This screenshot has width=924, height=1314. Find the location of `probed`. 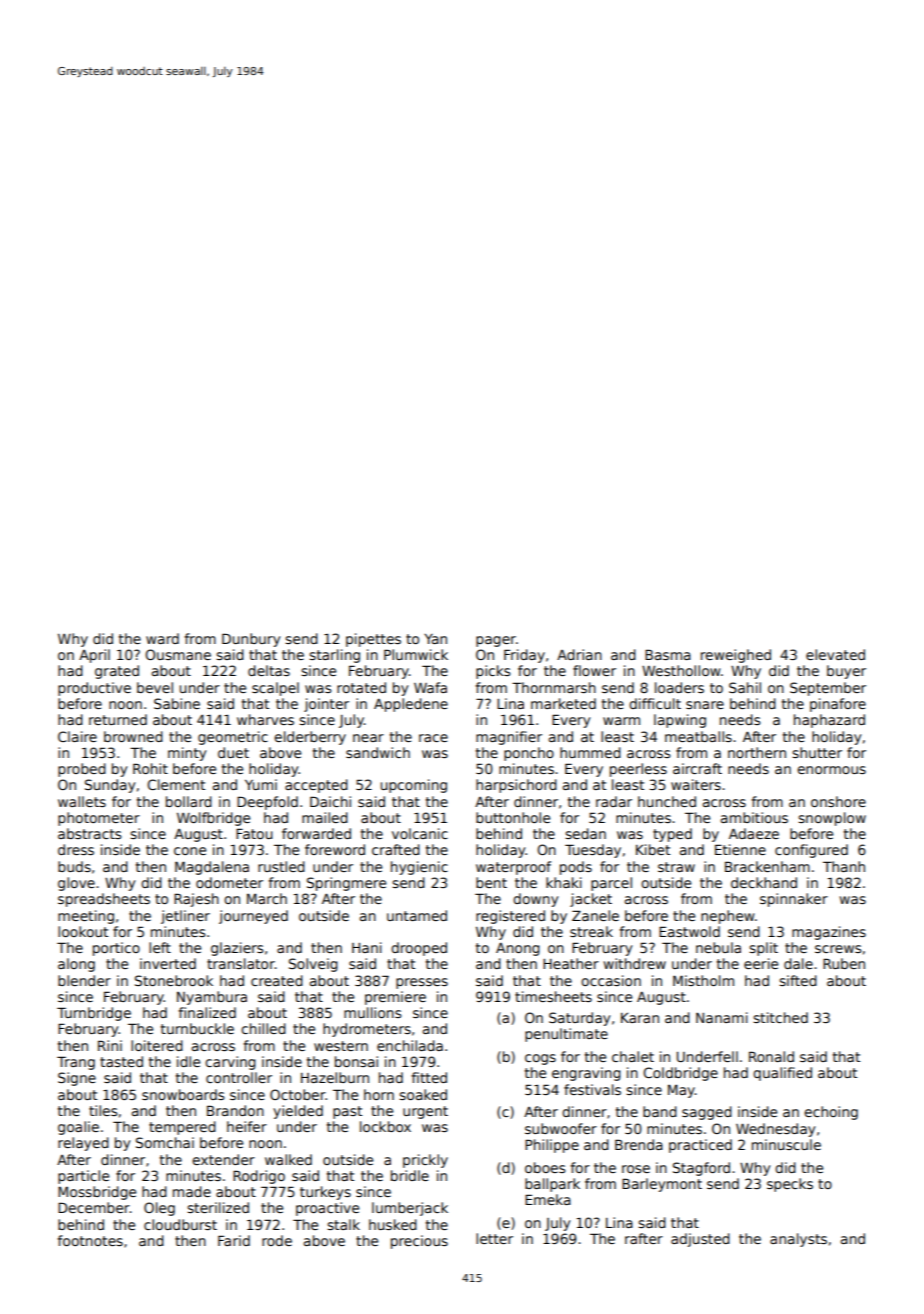

probed is located at coordinates (82, 770).
